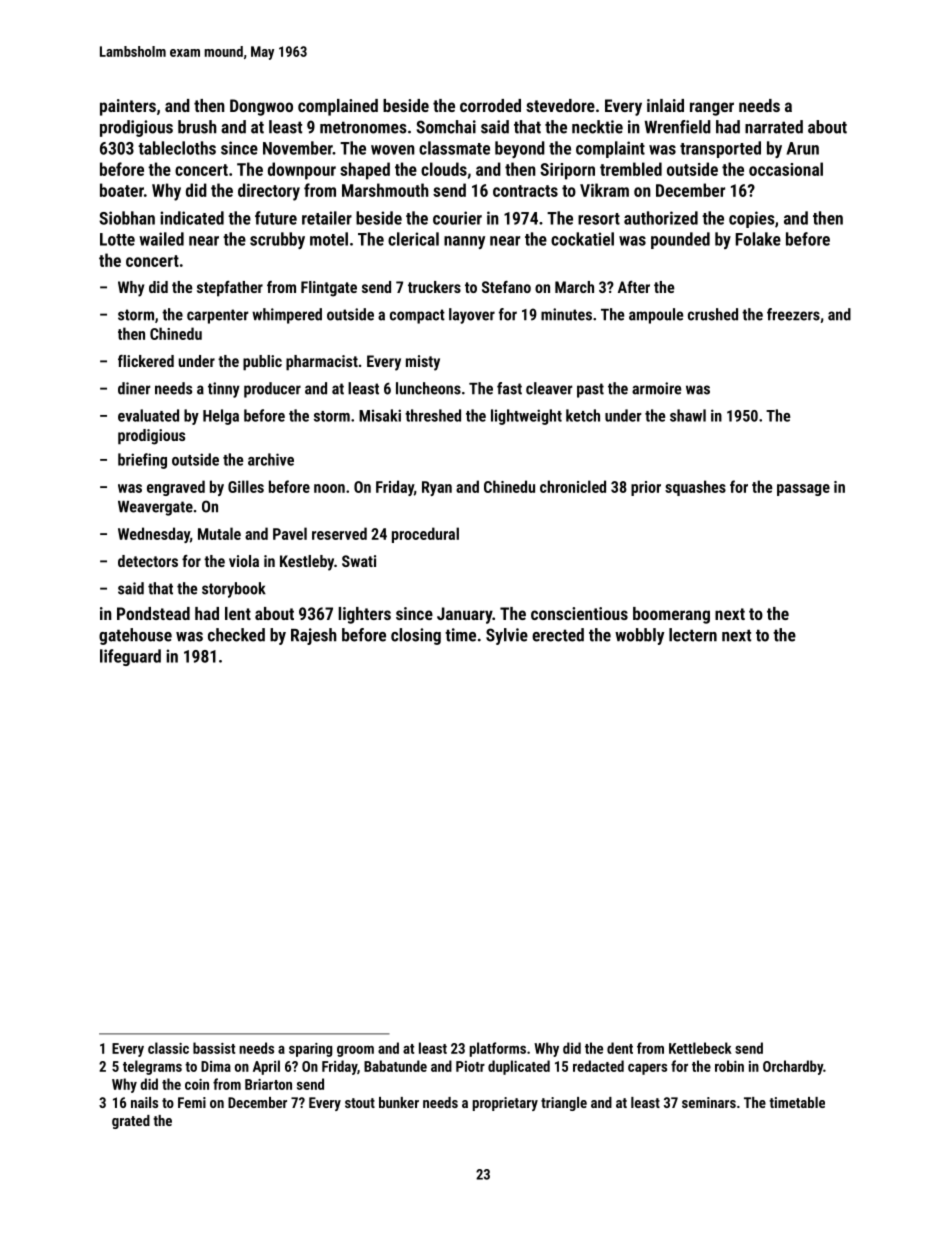  What do you see at coordinates (437, 488) in the screenshot?
I see `Ryan` at bounding box center [437, 488].
